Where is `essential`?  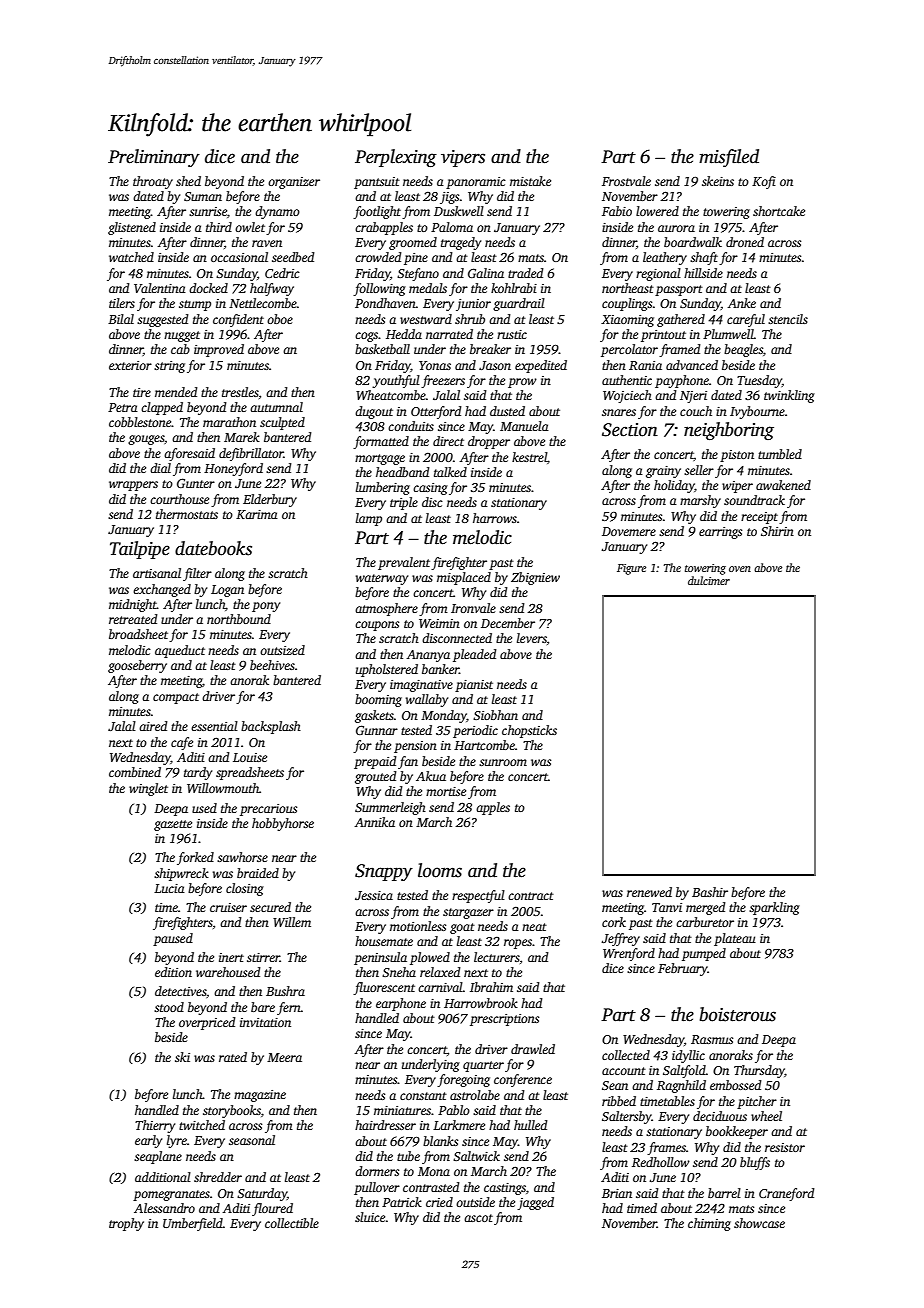
essential is located at coordinates (214, 726).
